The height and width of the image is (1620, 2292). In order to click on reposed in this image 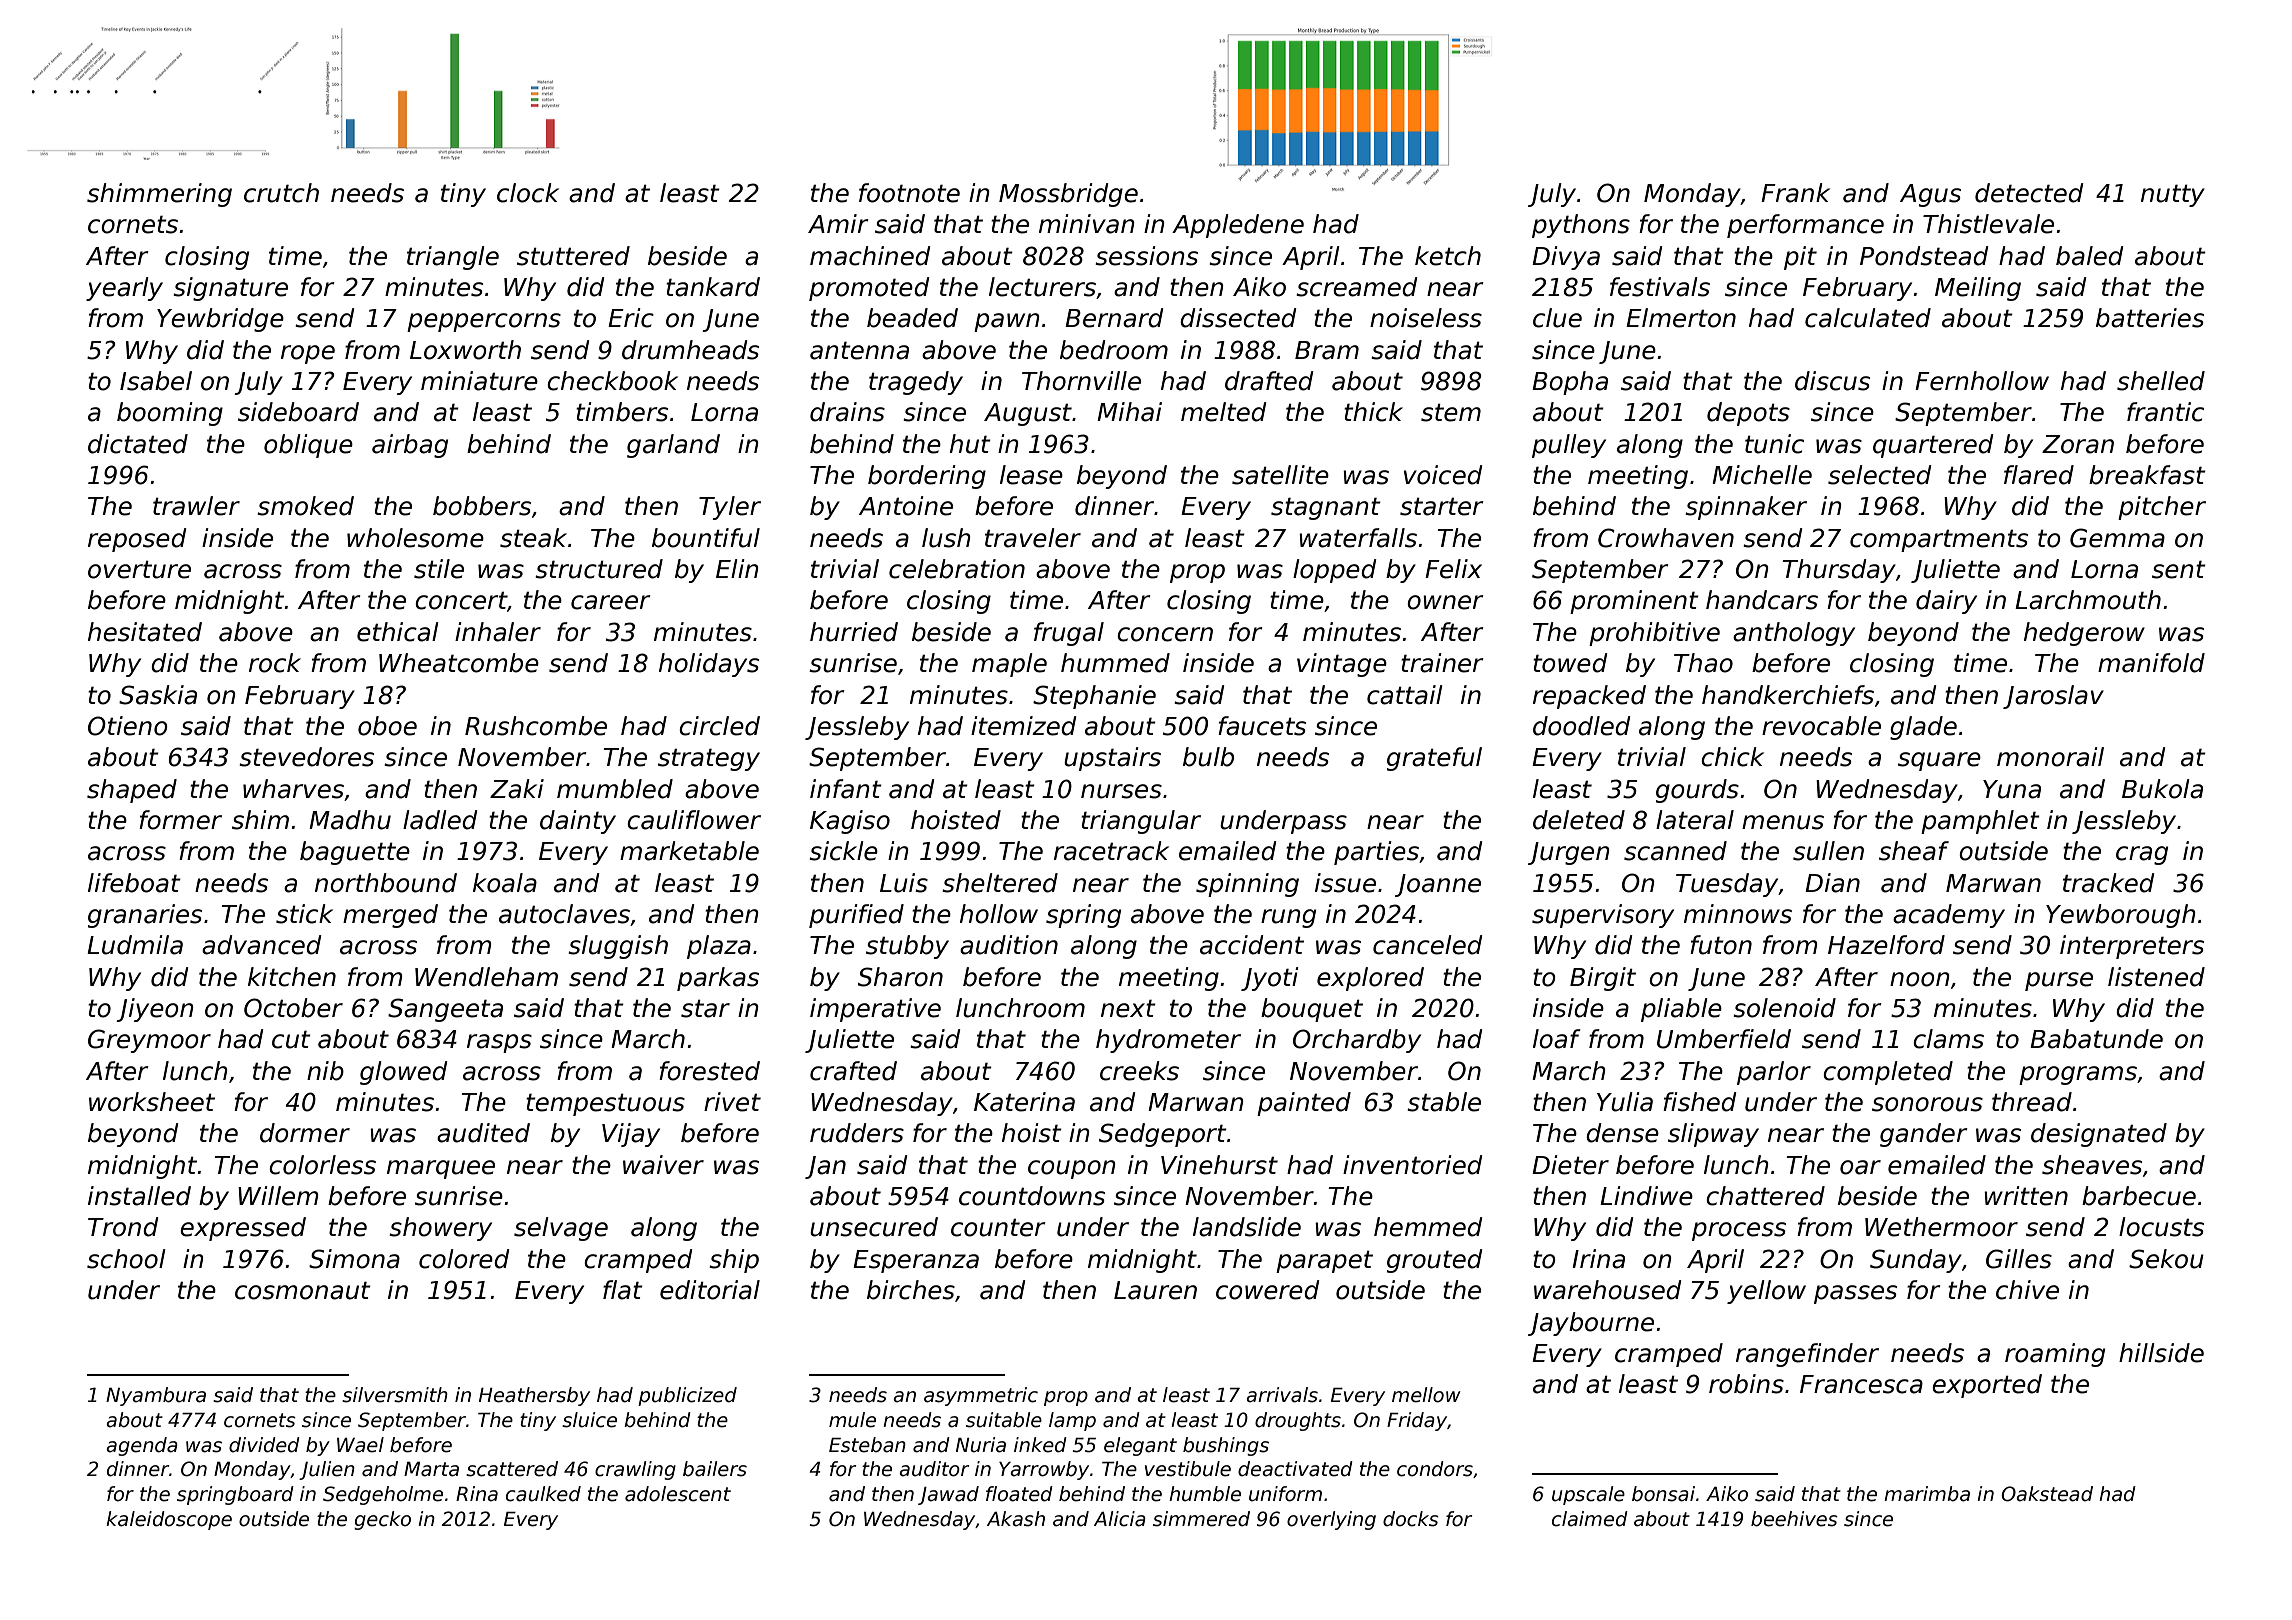, I will do `click(137, 540)`.
